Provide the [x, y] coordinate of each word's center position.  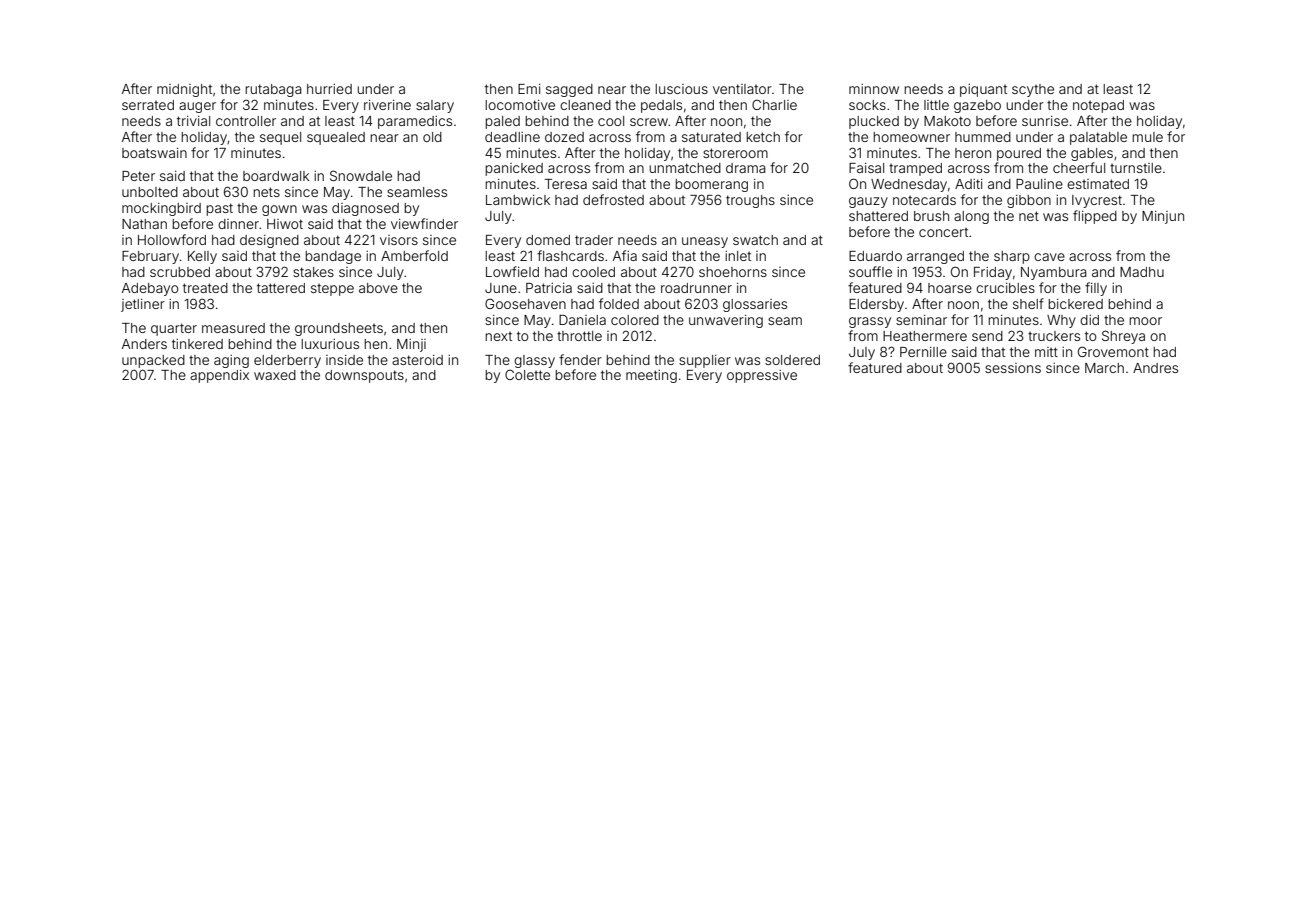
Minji [411, 345]
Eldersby [876, 305]
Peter [138, 176]
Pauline [1039, 184]
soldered [792, 360]
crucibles [1005, 288]
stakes [313, 272]
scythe [1033, 90]
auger [197, 107]
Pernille [923, 352]
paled [502, 122]
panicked [514, 169]
